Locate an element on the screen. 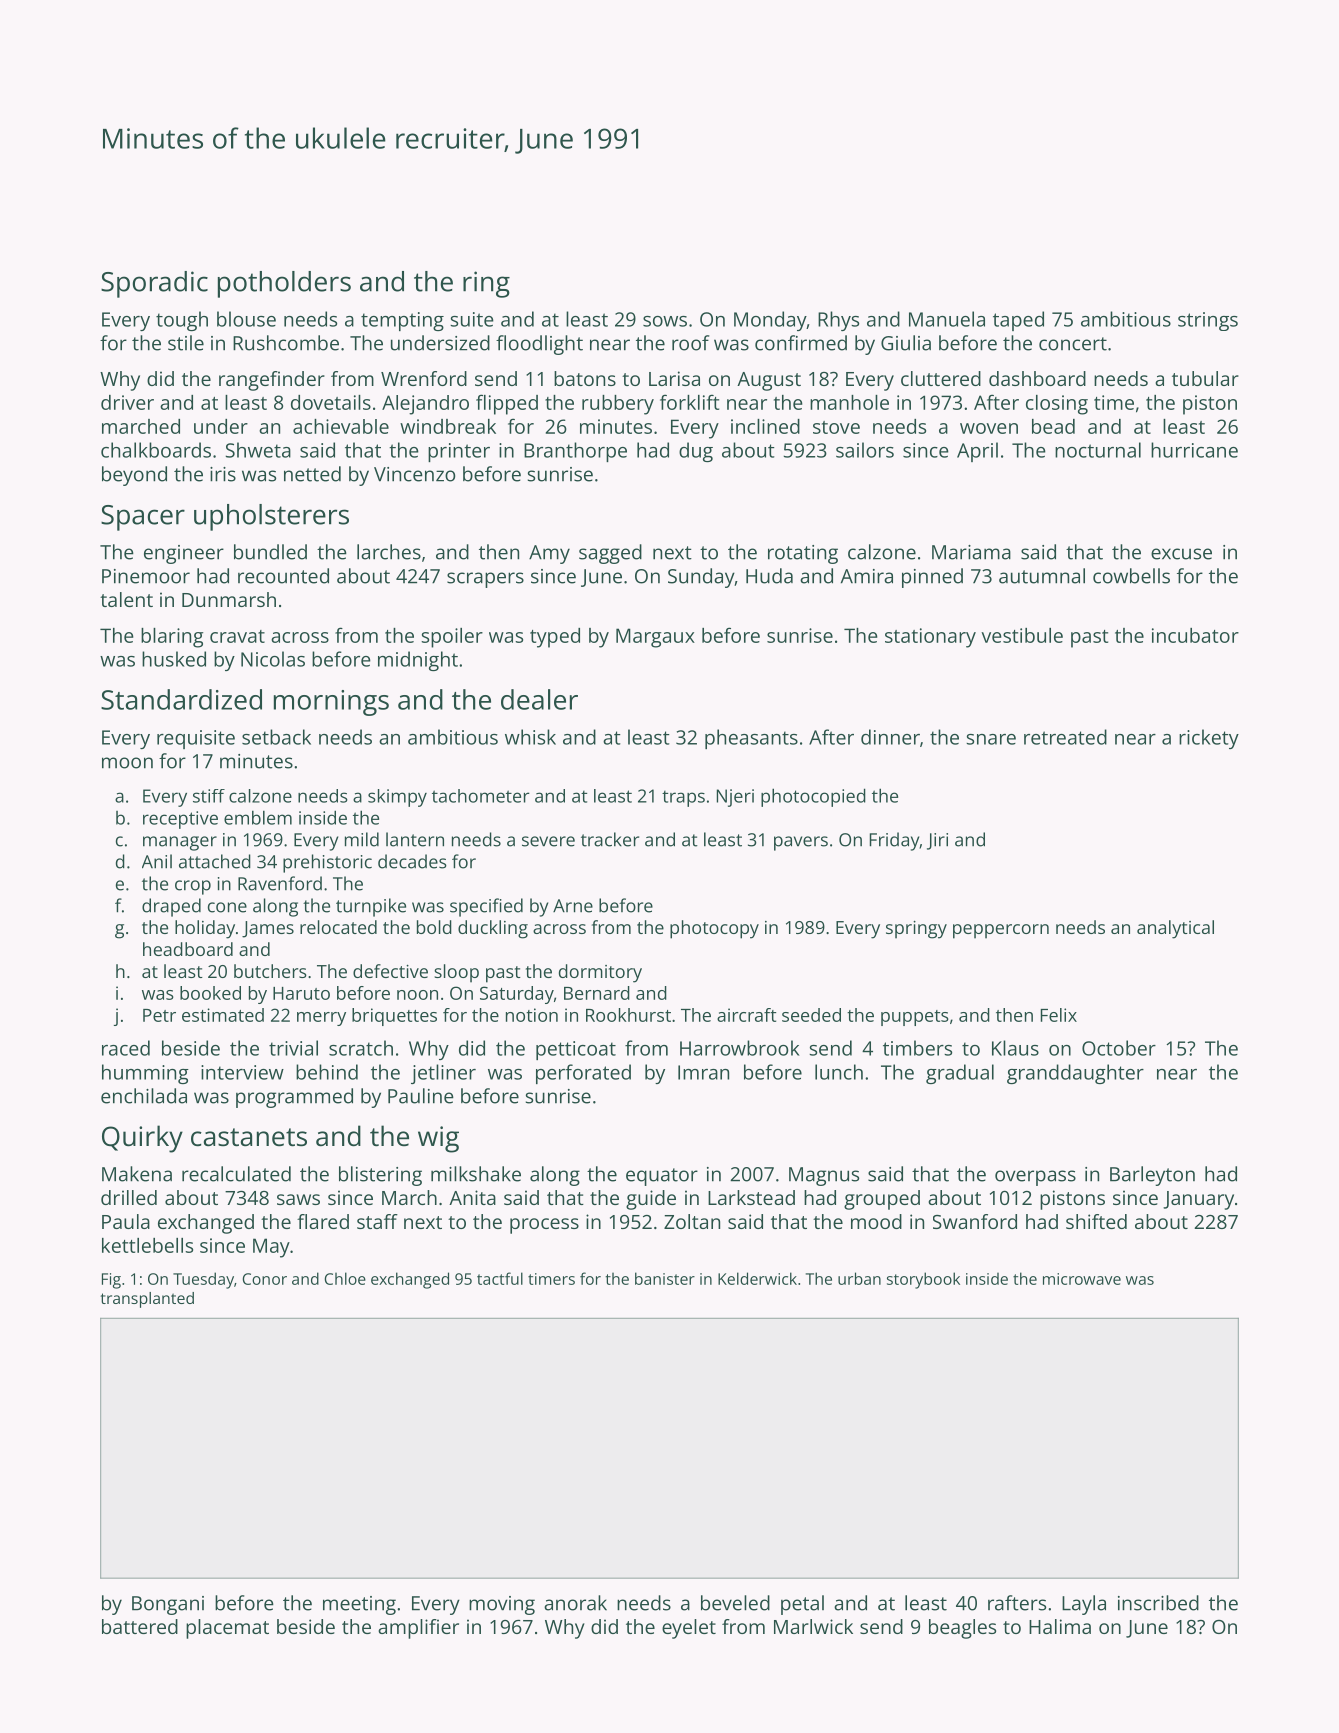 The image size is (1339, 1733). Sporadic is located at coordinates (154, 284).
